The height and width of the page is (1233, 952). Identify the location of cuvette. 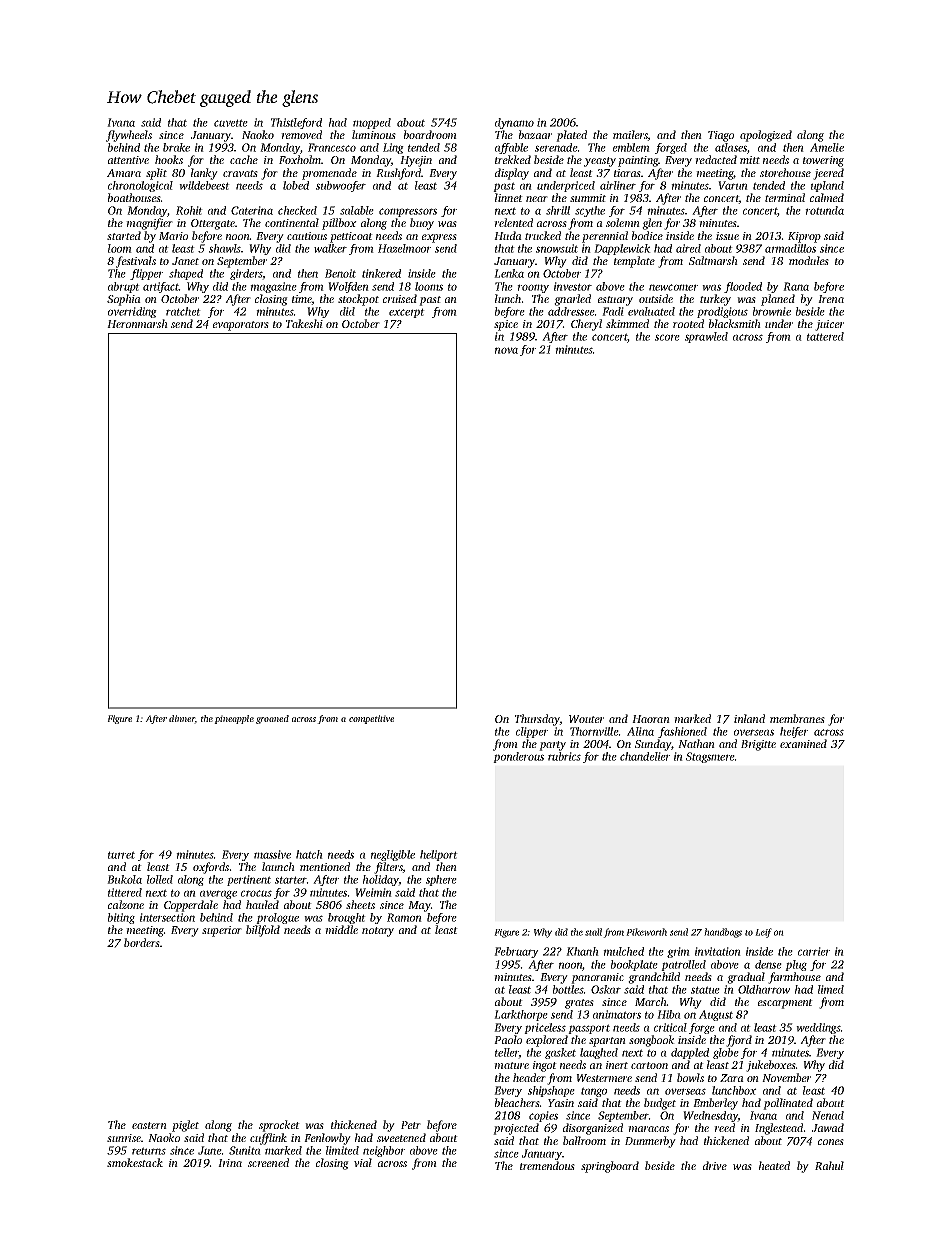
(231, 123).
